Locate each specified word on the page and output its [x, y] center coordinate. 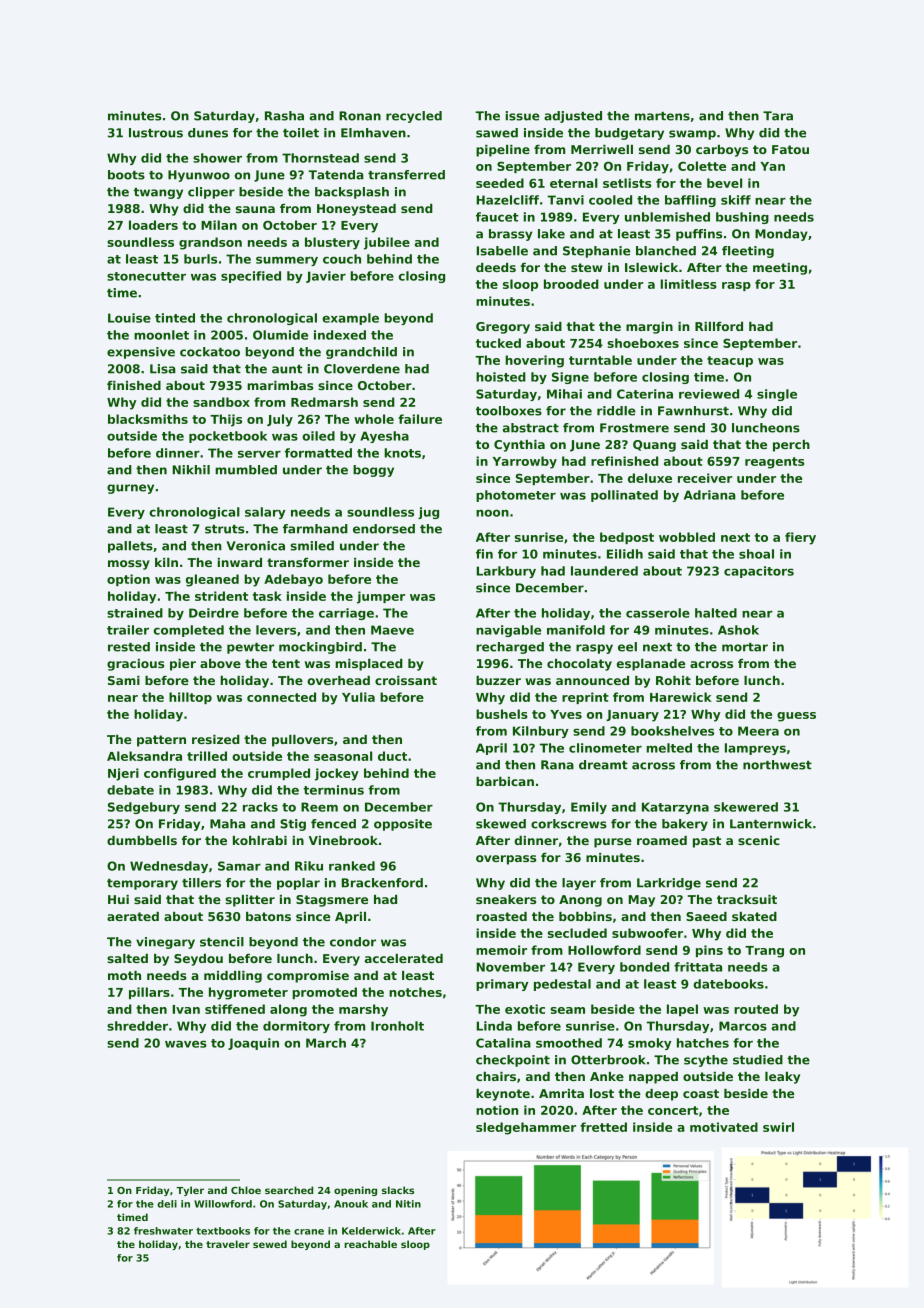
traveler [228, 1244]
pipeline [503, 151]
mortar [745, 647]
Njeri [123, 774]
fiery [800, 538]
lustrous [156, 133]
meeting [780, 269]
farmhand [315, 529]
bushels [502, 714]
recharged [510, 648]
